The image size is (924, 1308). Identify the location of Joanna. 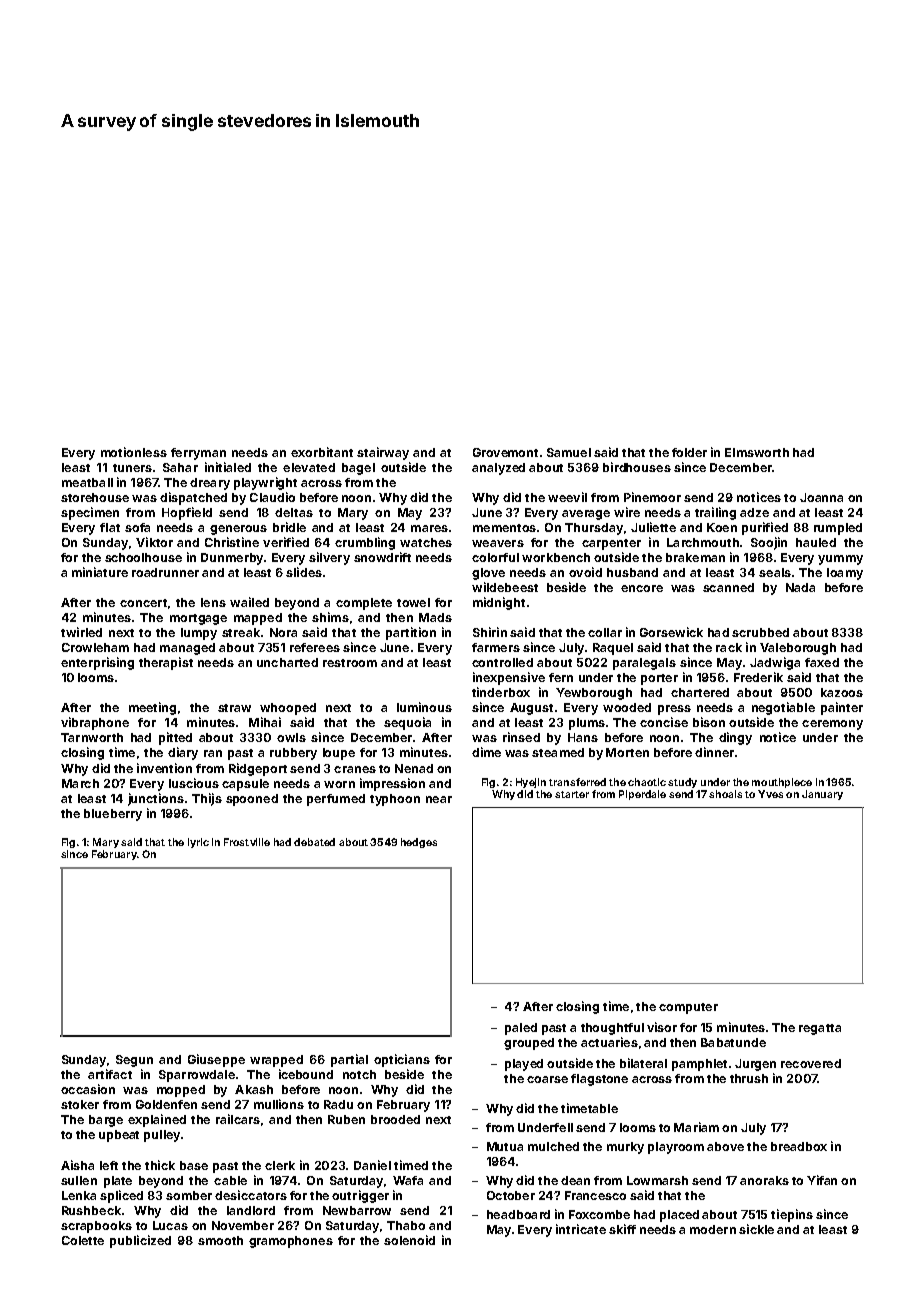
(821, 497).
